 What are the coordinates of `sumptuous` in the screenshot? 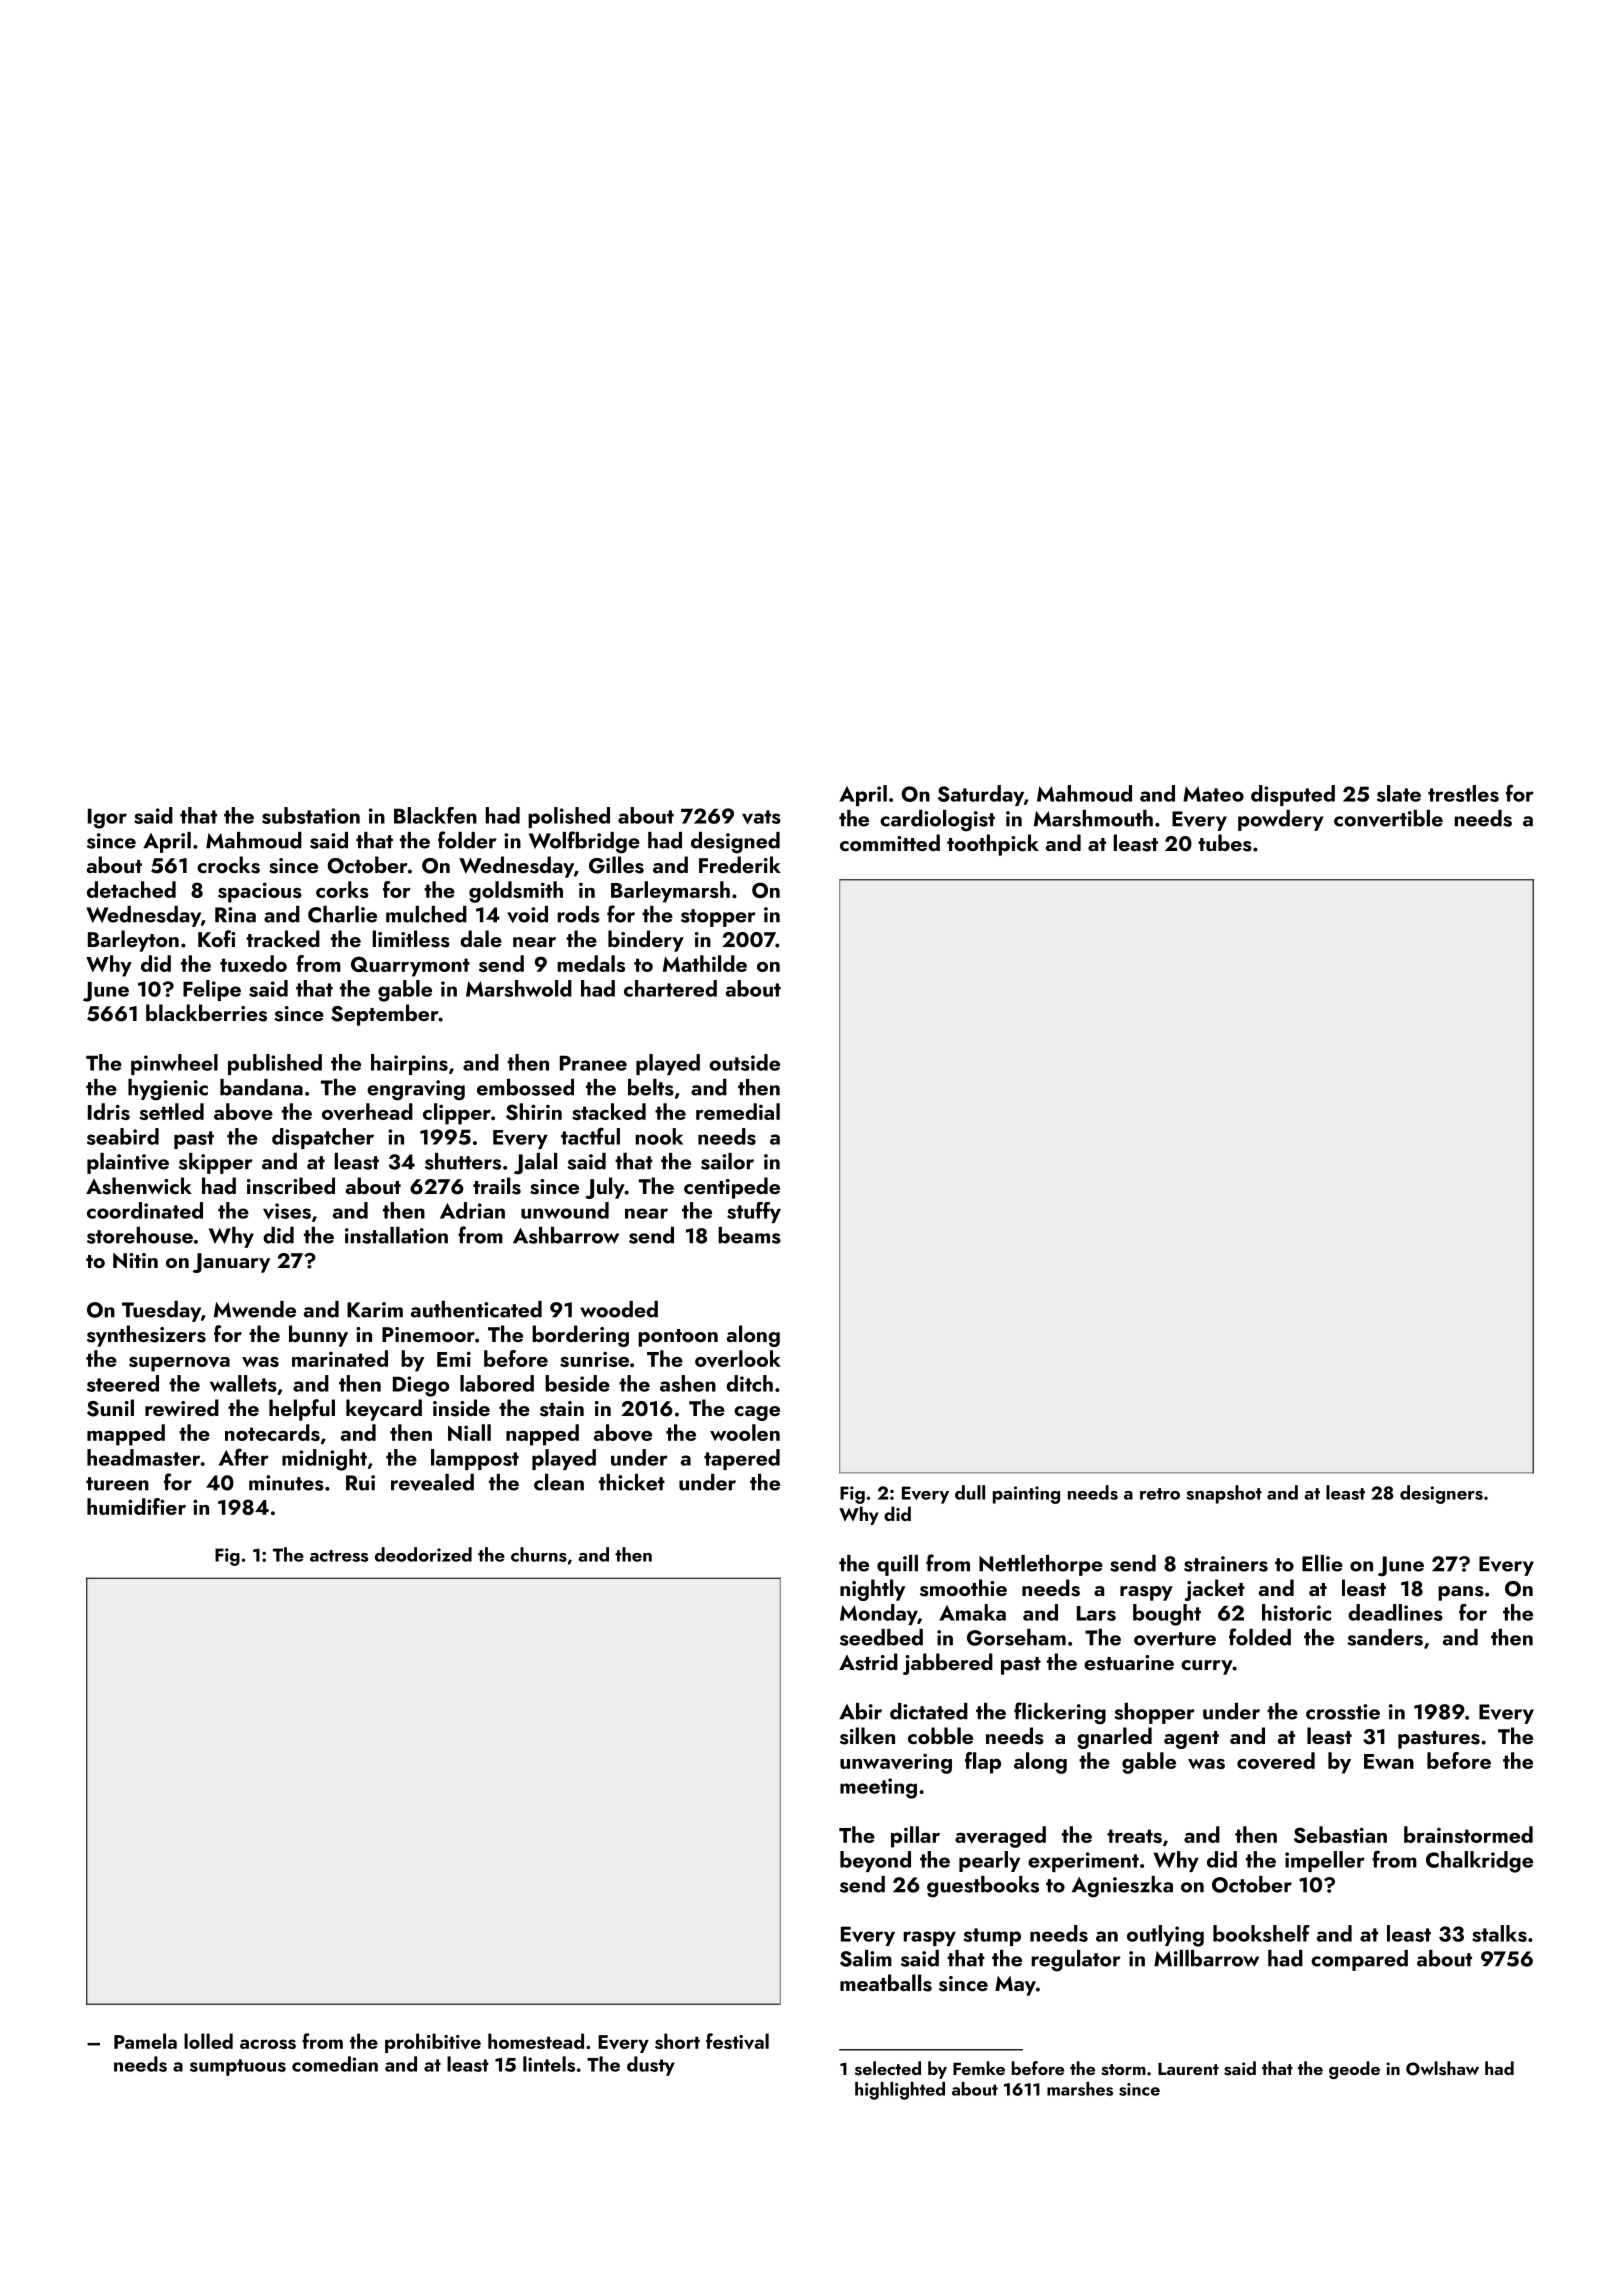 It's located at (238, 2067).
